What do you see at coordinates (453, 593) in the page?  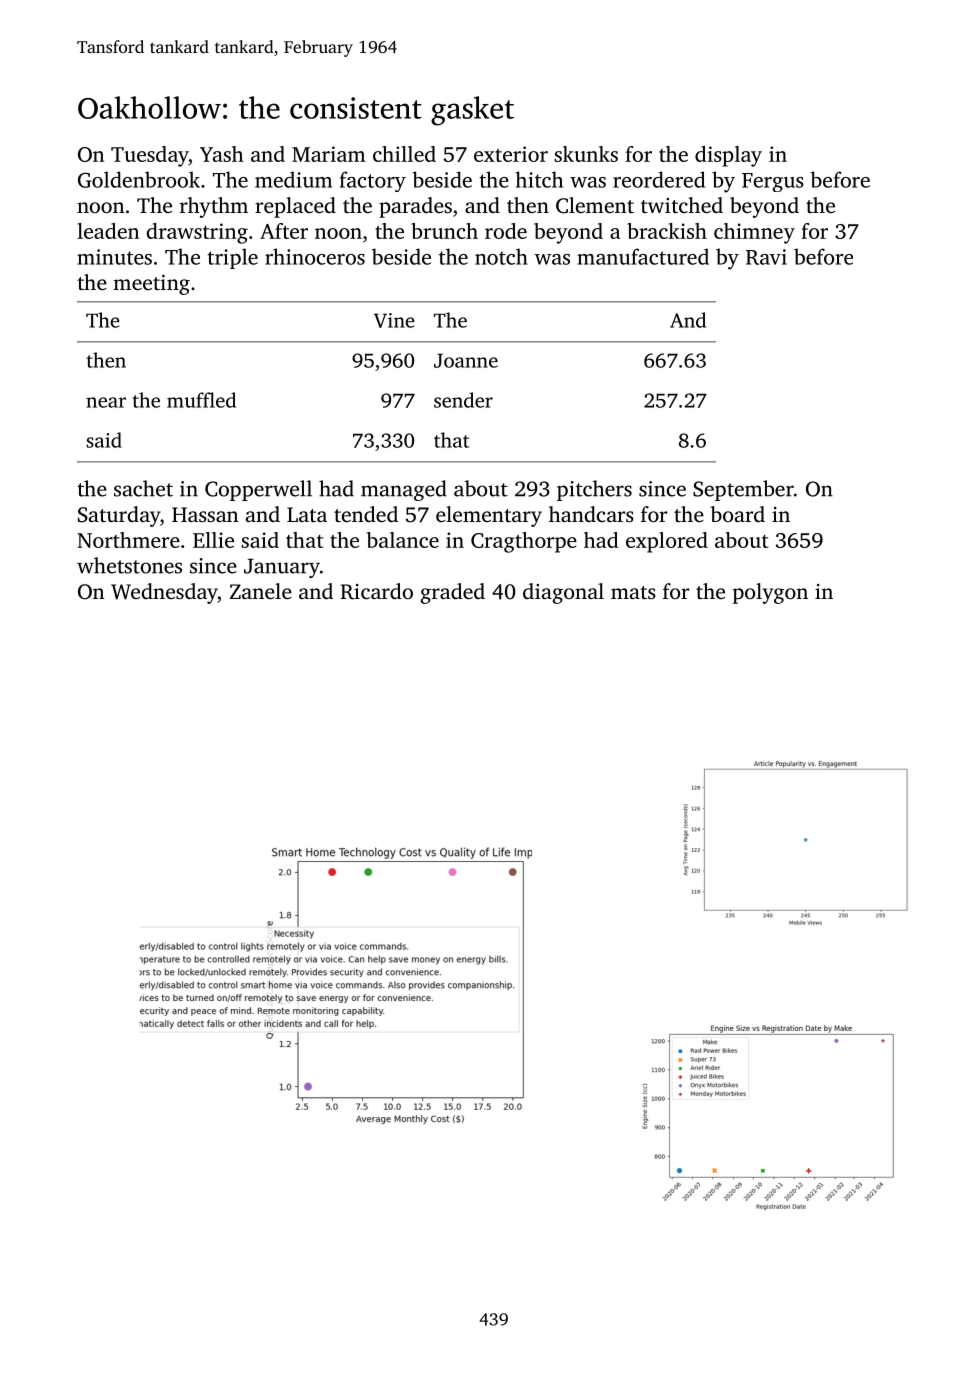 I see `graded` at bounding box center [453, 593].
